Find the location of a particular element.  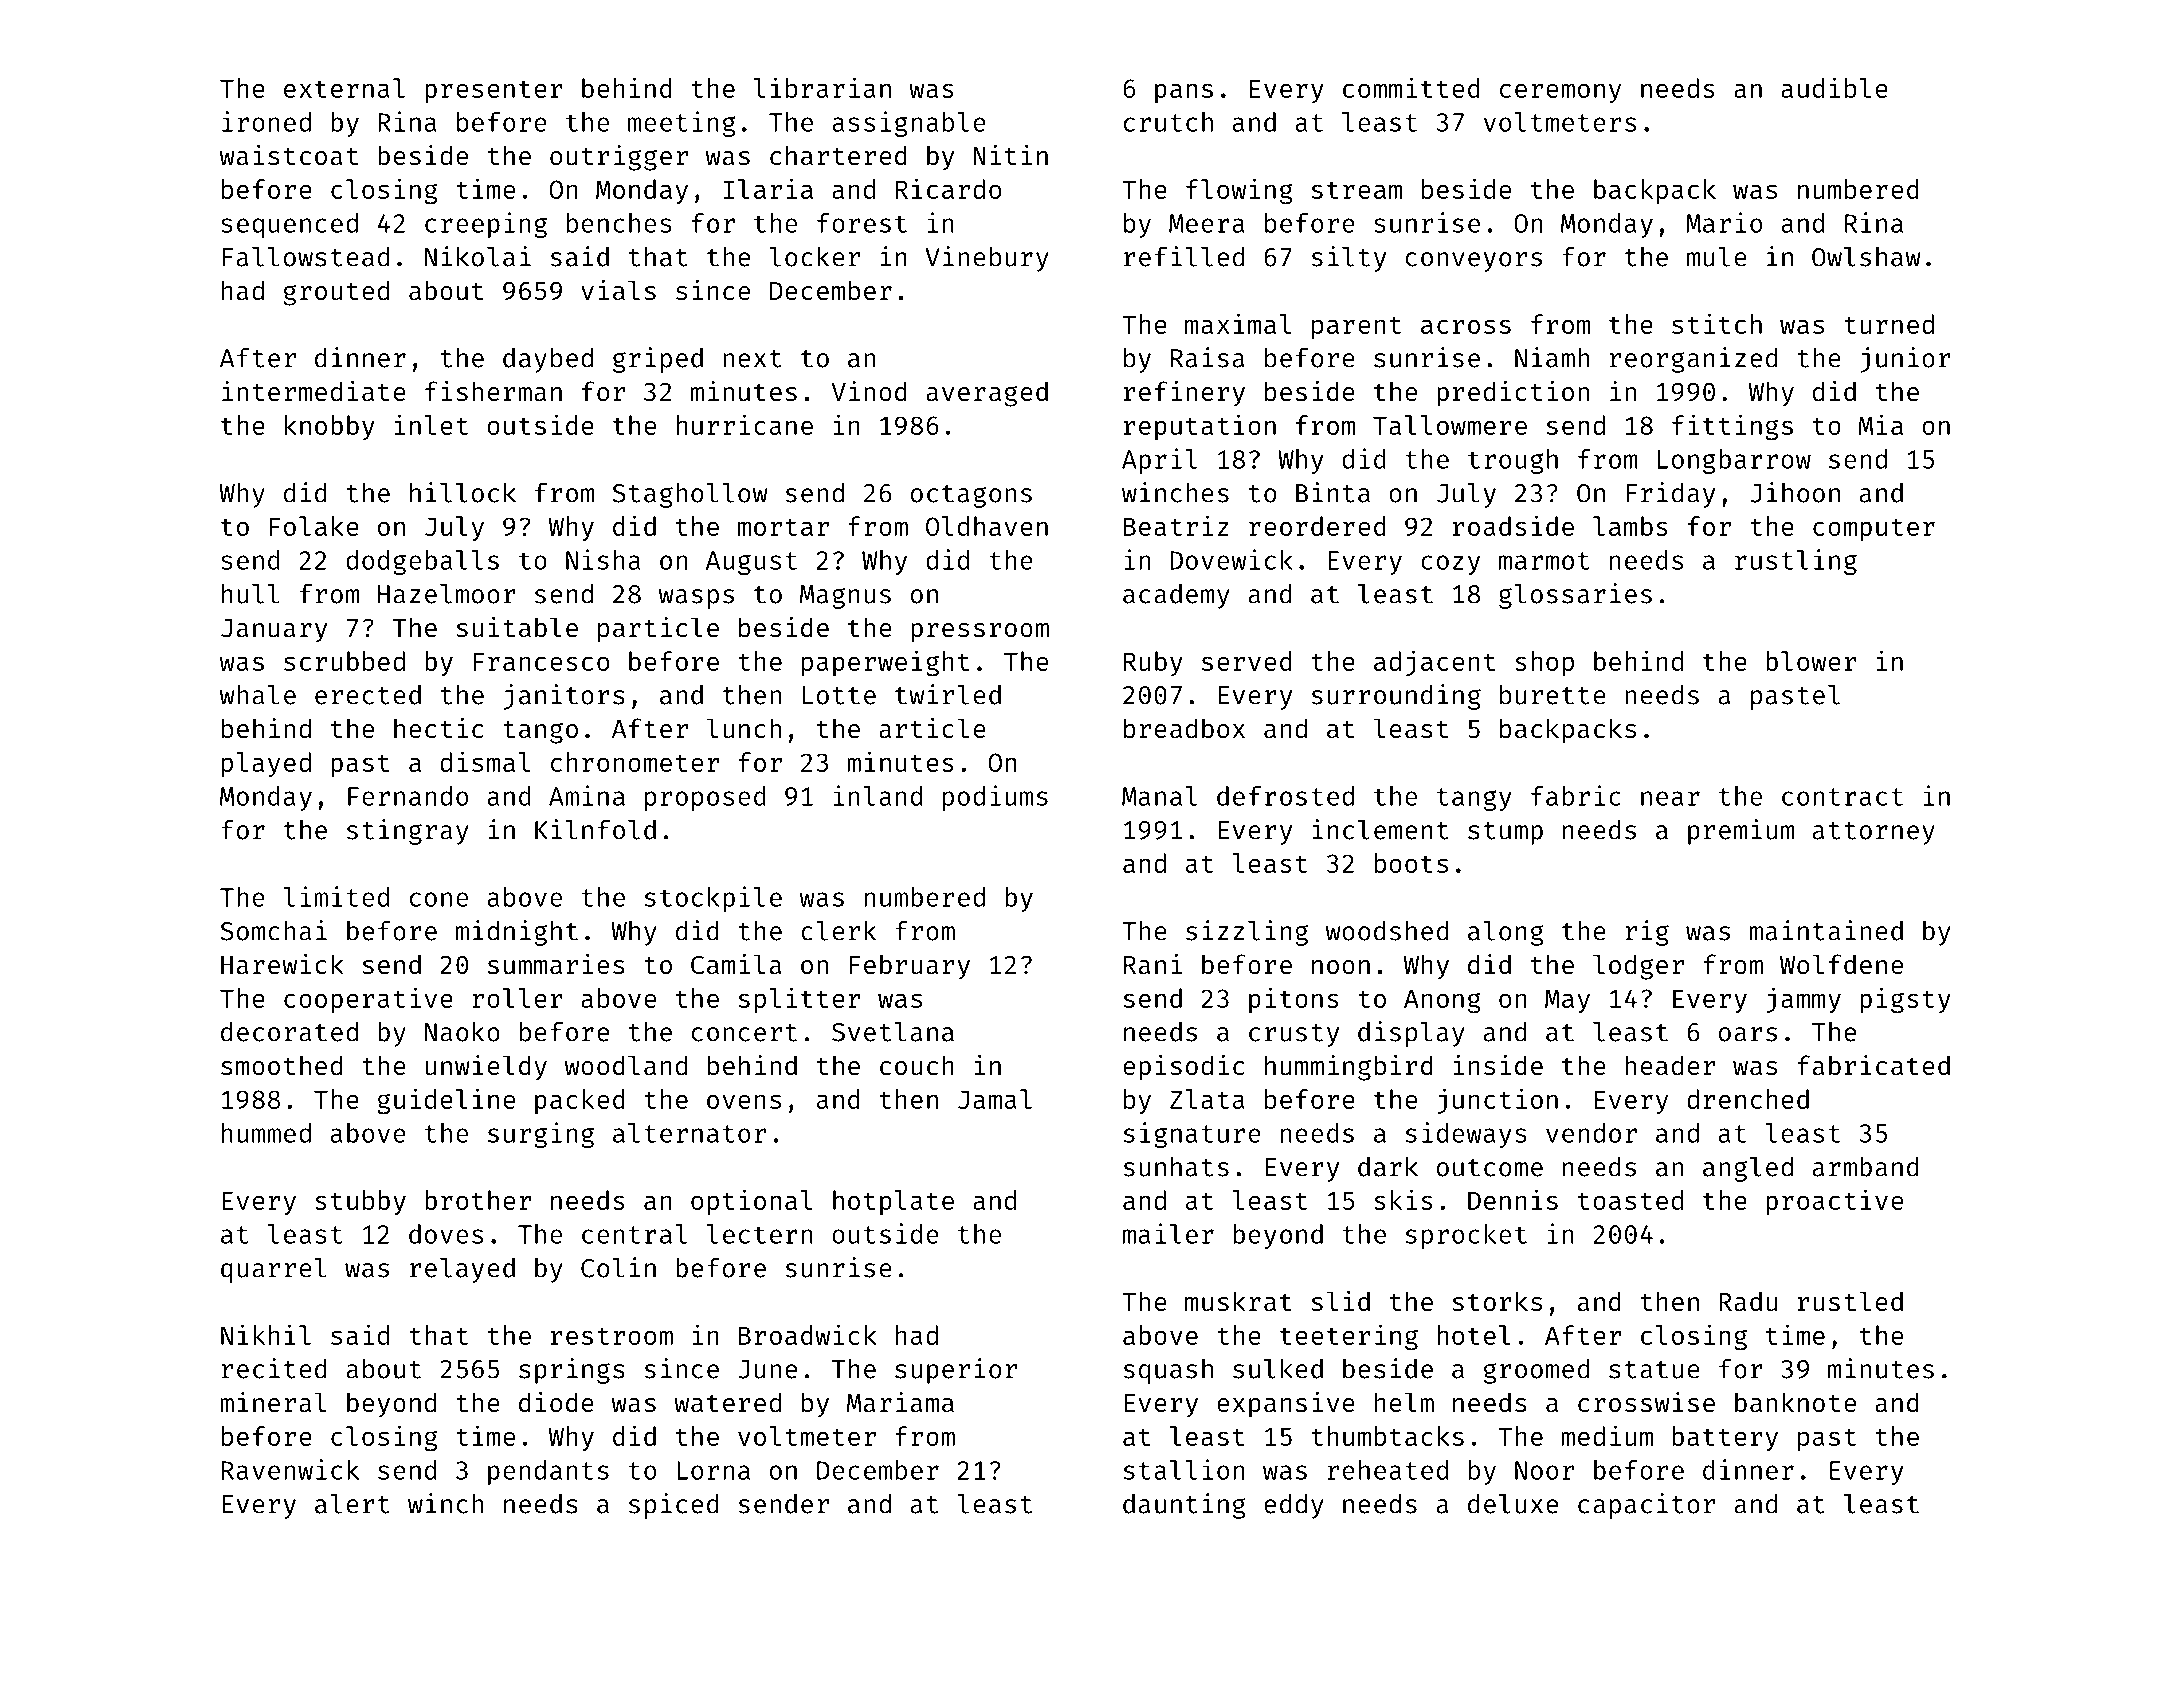

assignable is located at coordinates (909, 124).
